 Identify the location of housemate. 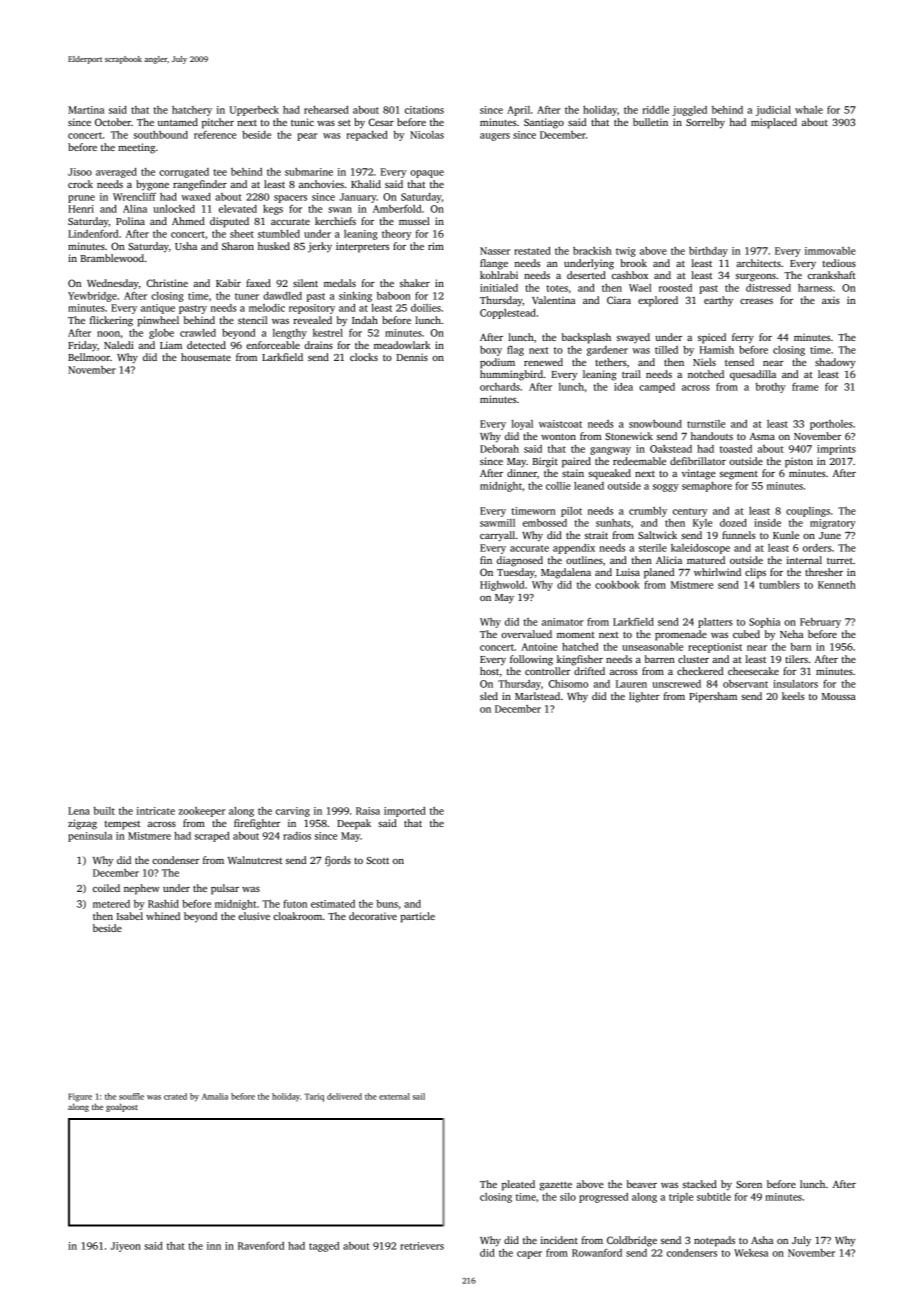
(206, 357).
